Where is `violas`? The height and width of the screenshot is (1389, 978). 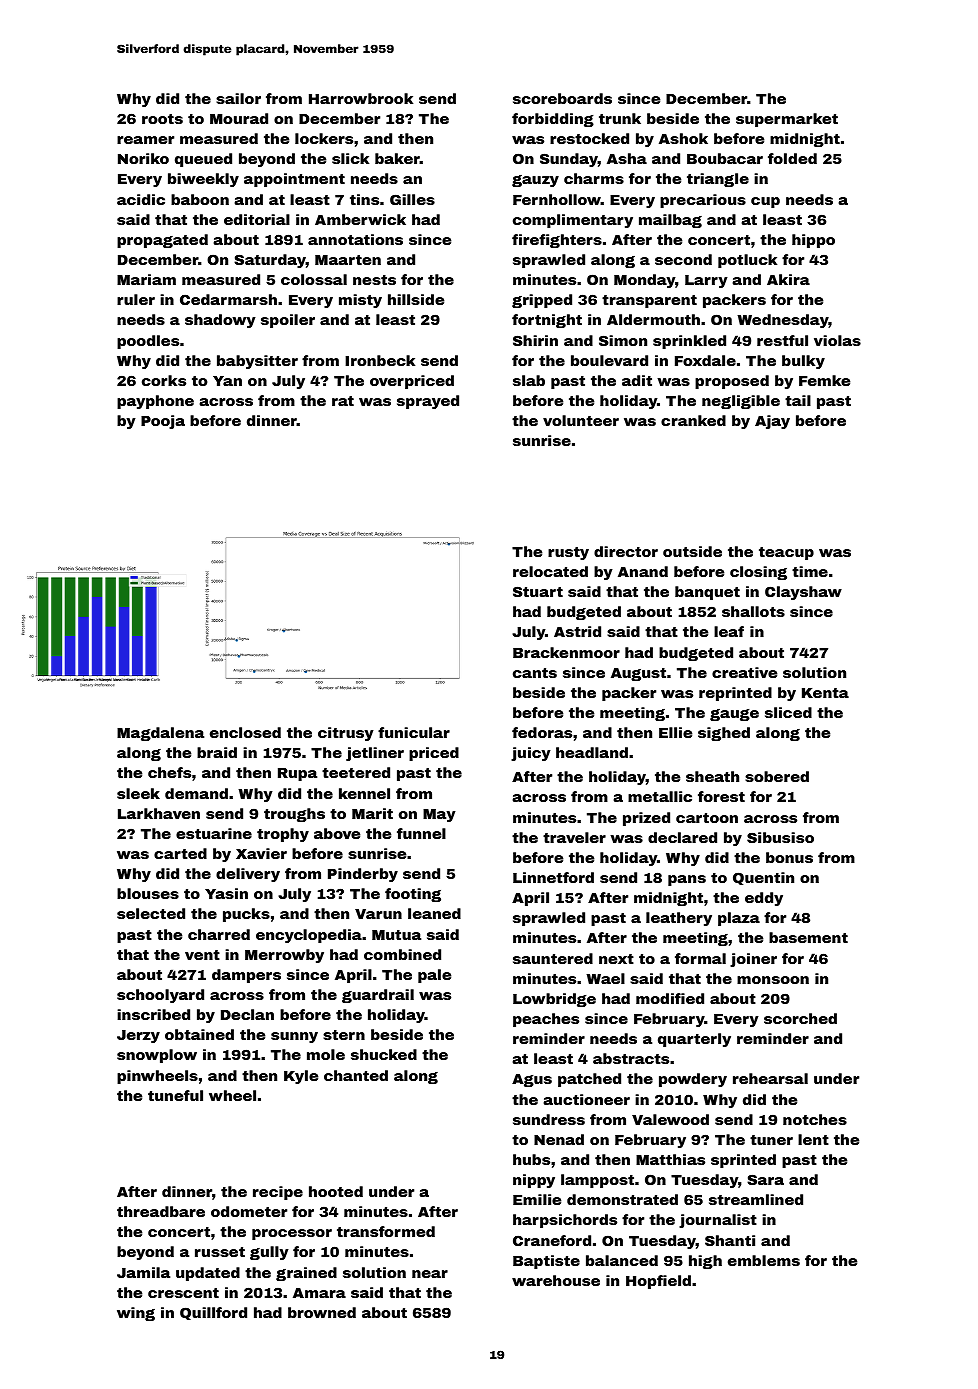 violas is located at coordinates (837, 340).
